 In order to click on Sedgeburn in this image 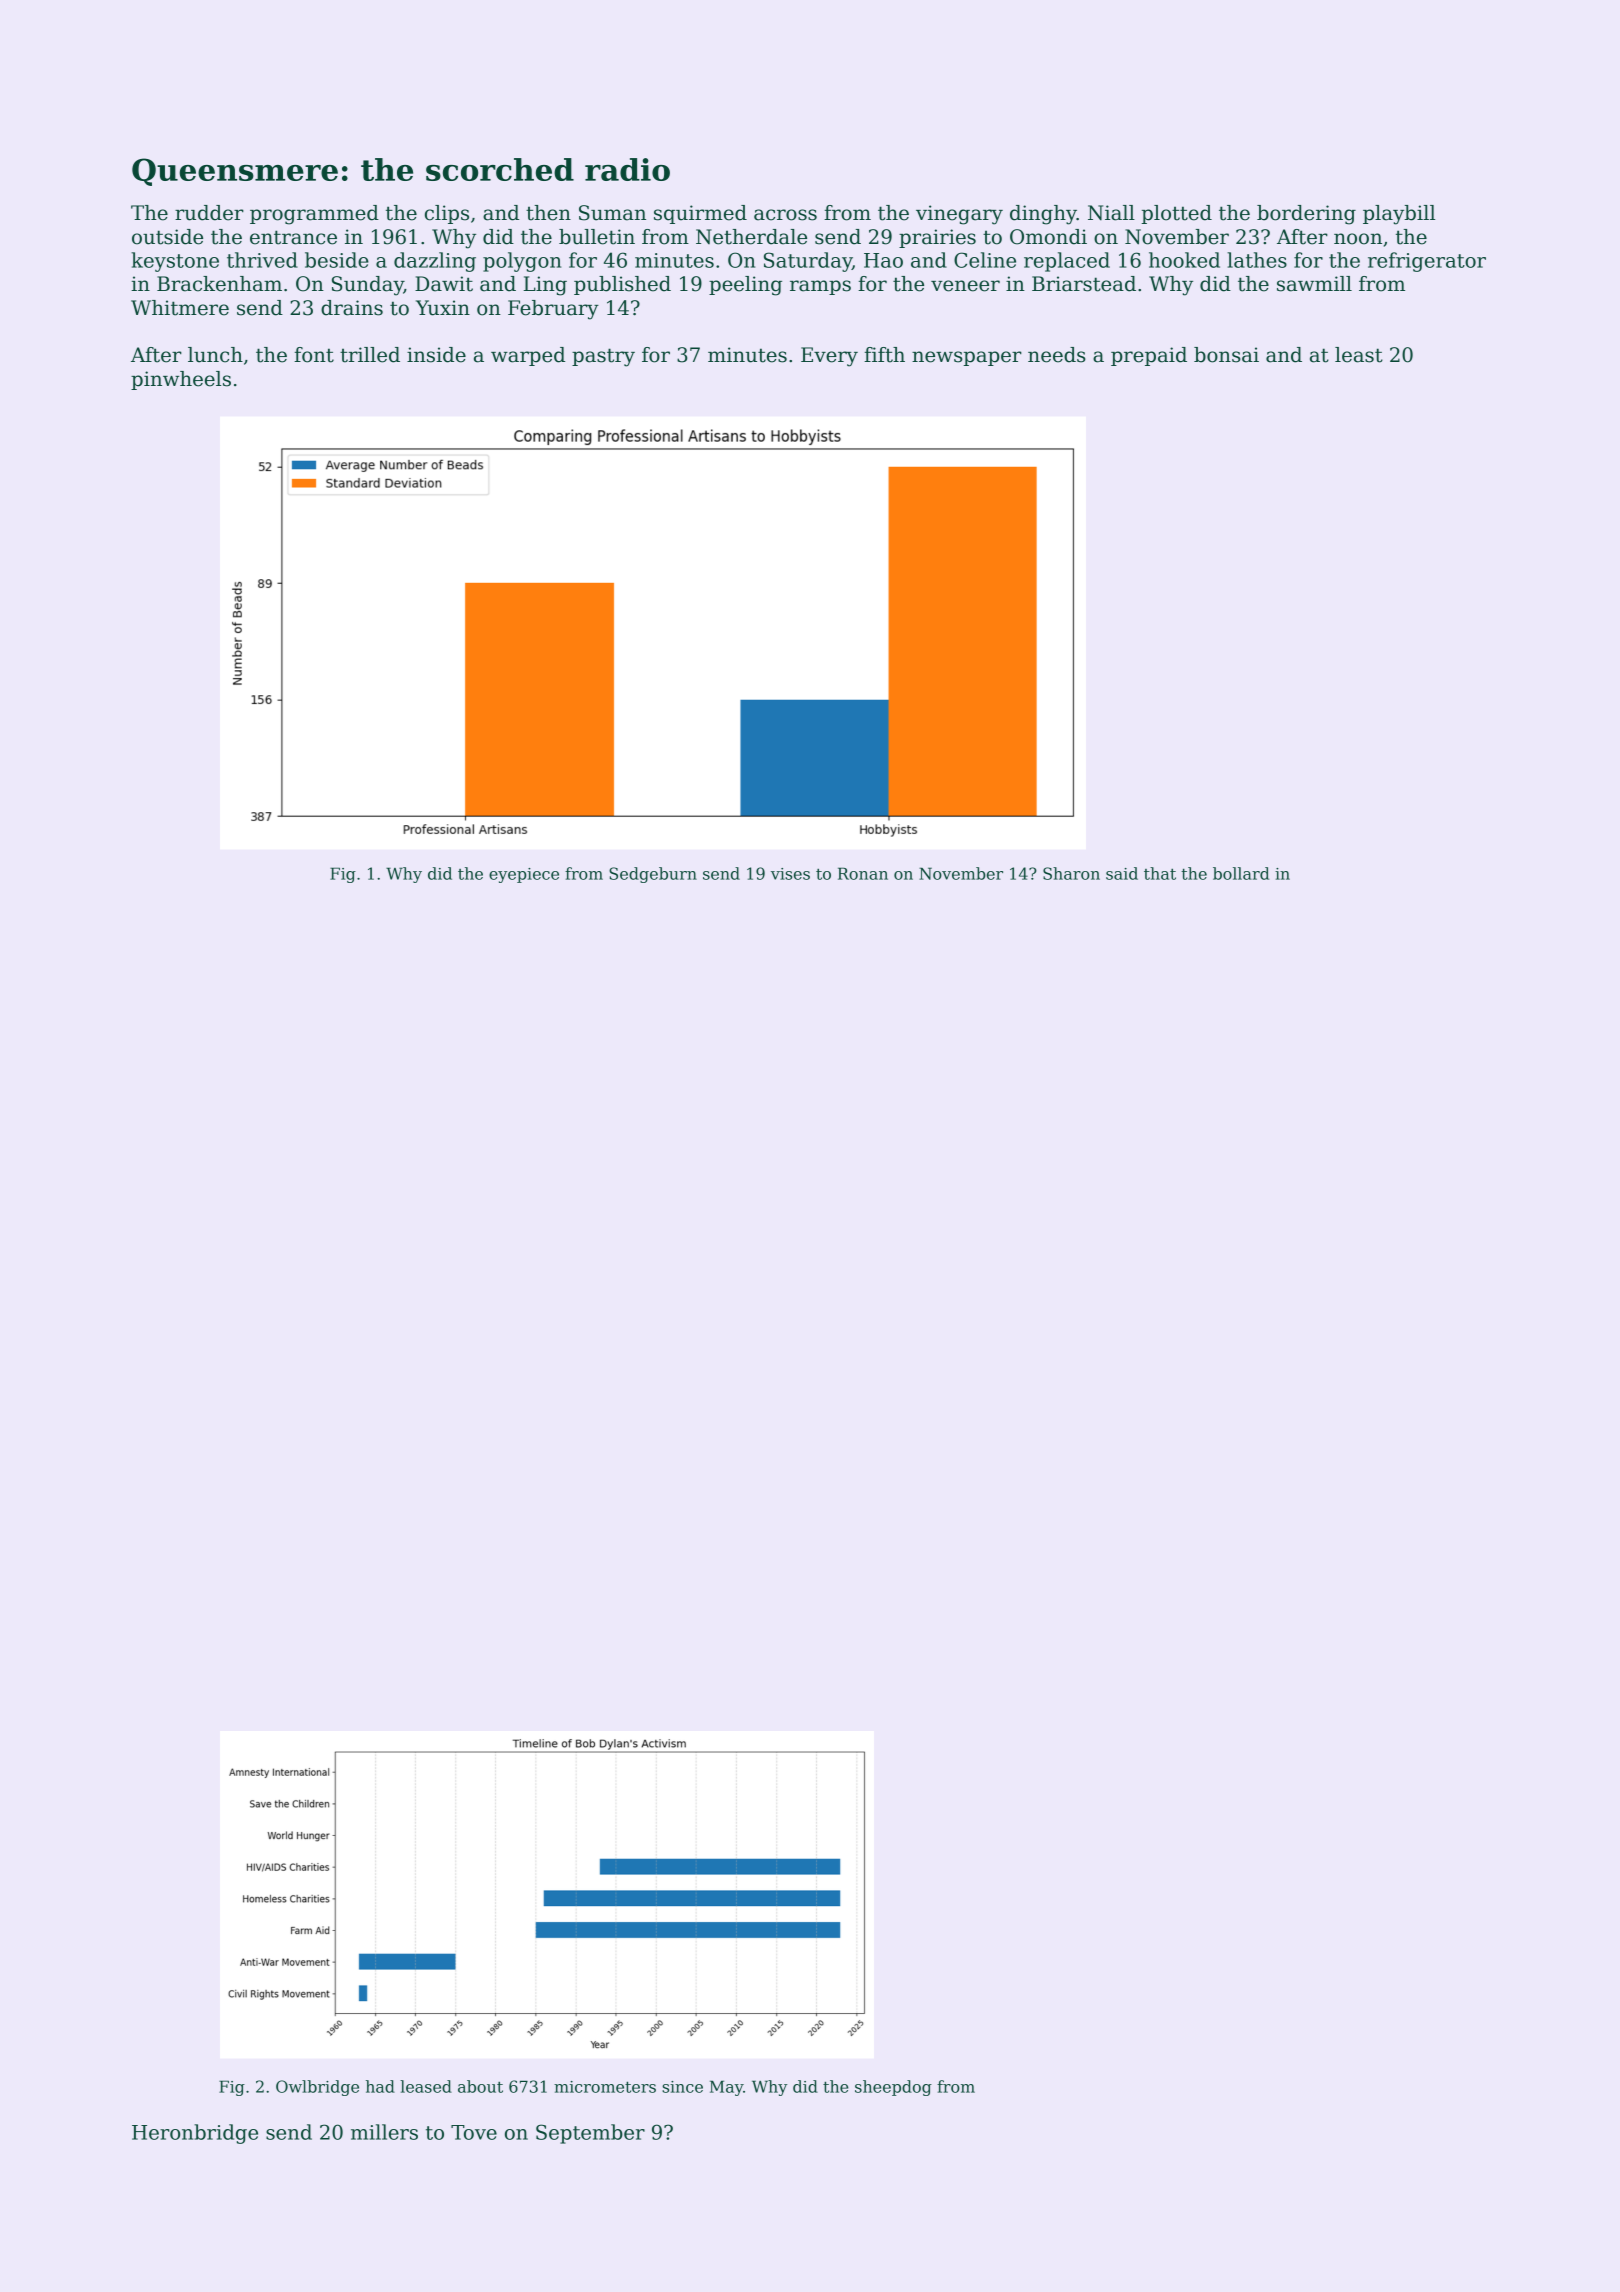, I will do `click(653, 875)`.
